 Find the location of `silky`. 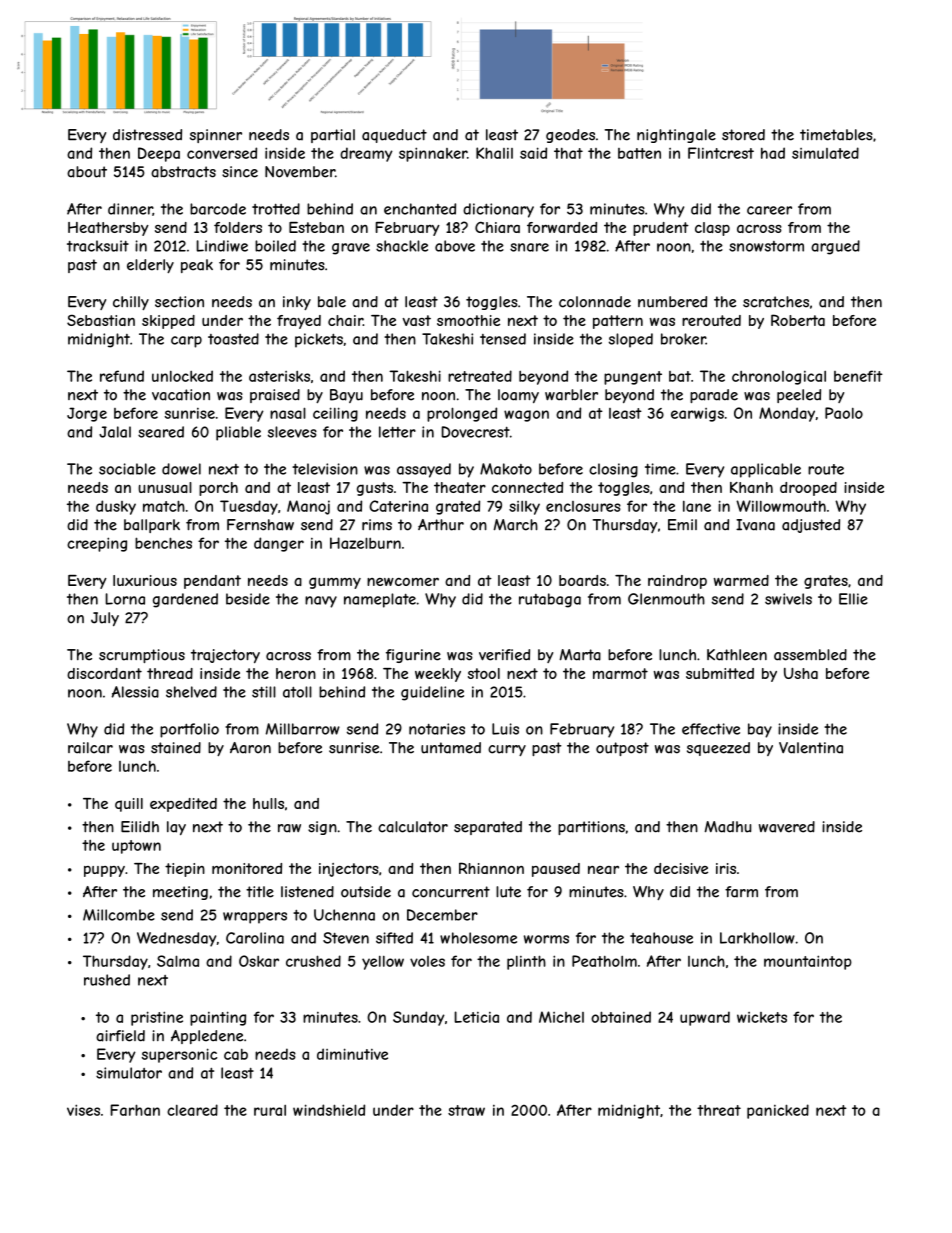

silky is located at coordinates (524, 508).
